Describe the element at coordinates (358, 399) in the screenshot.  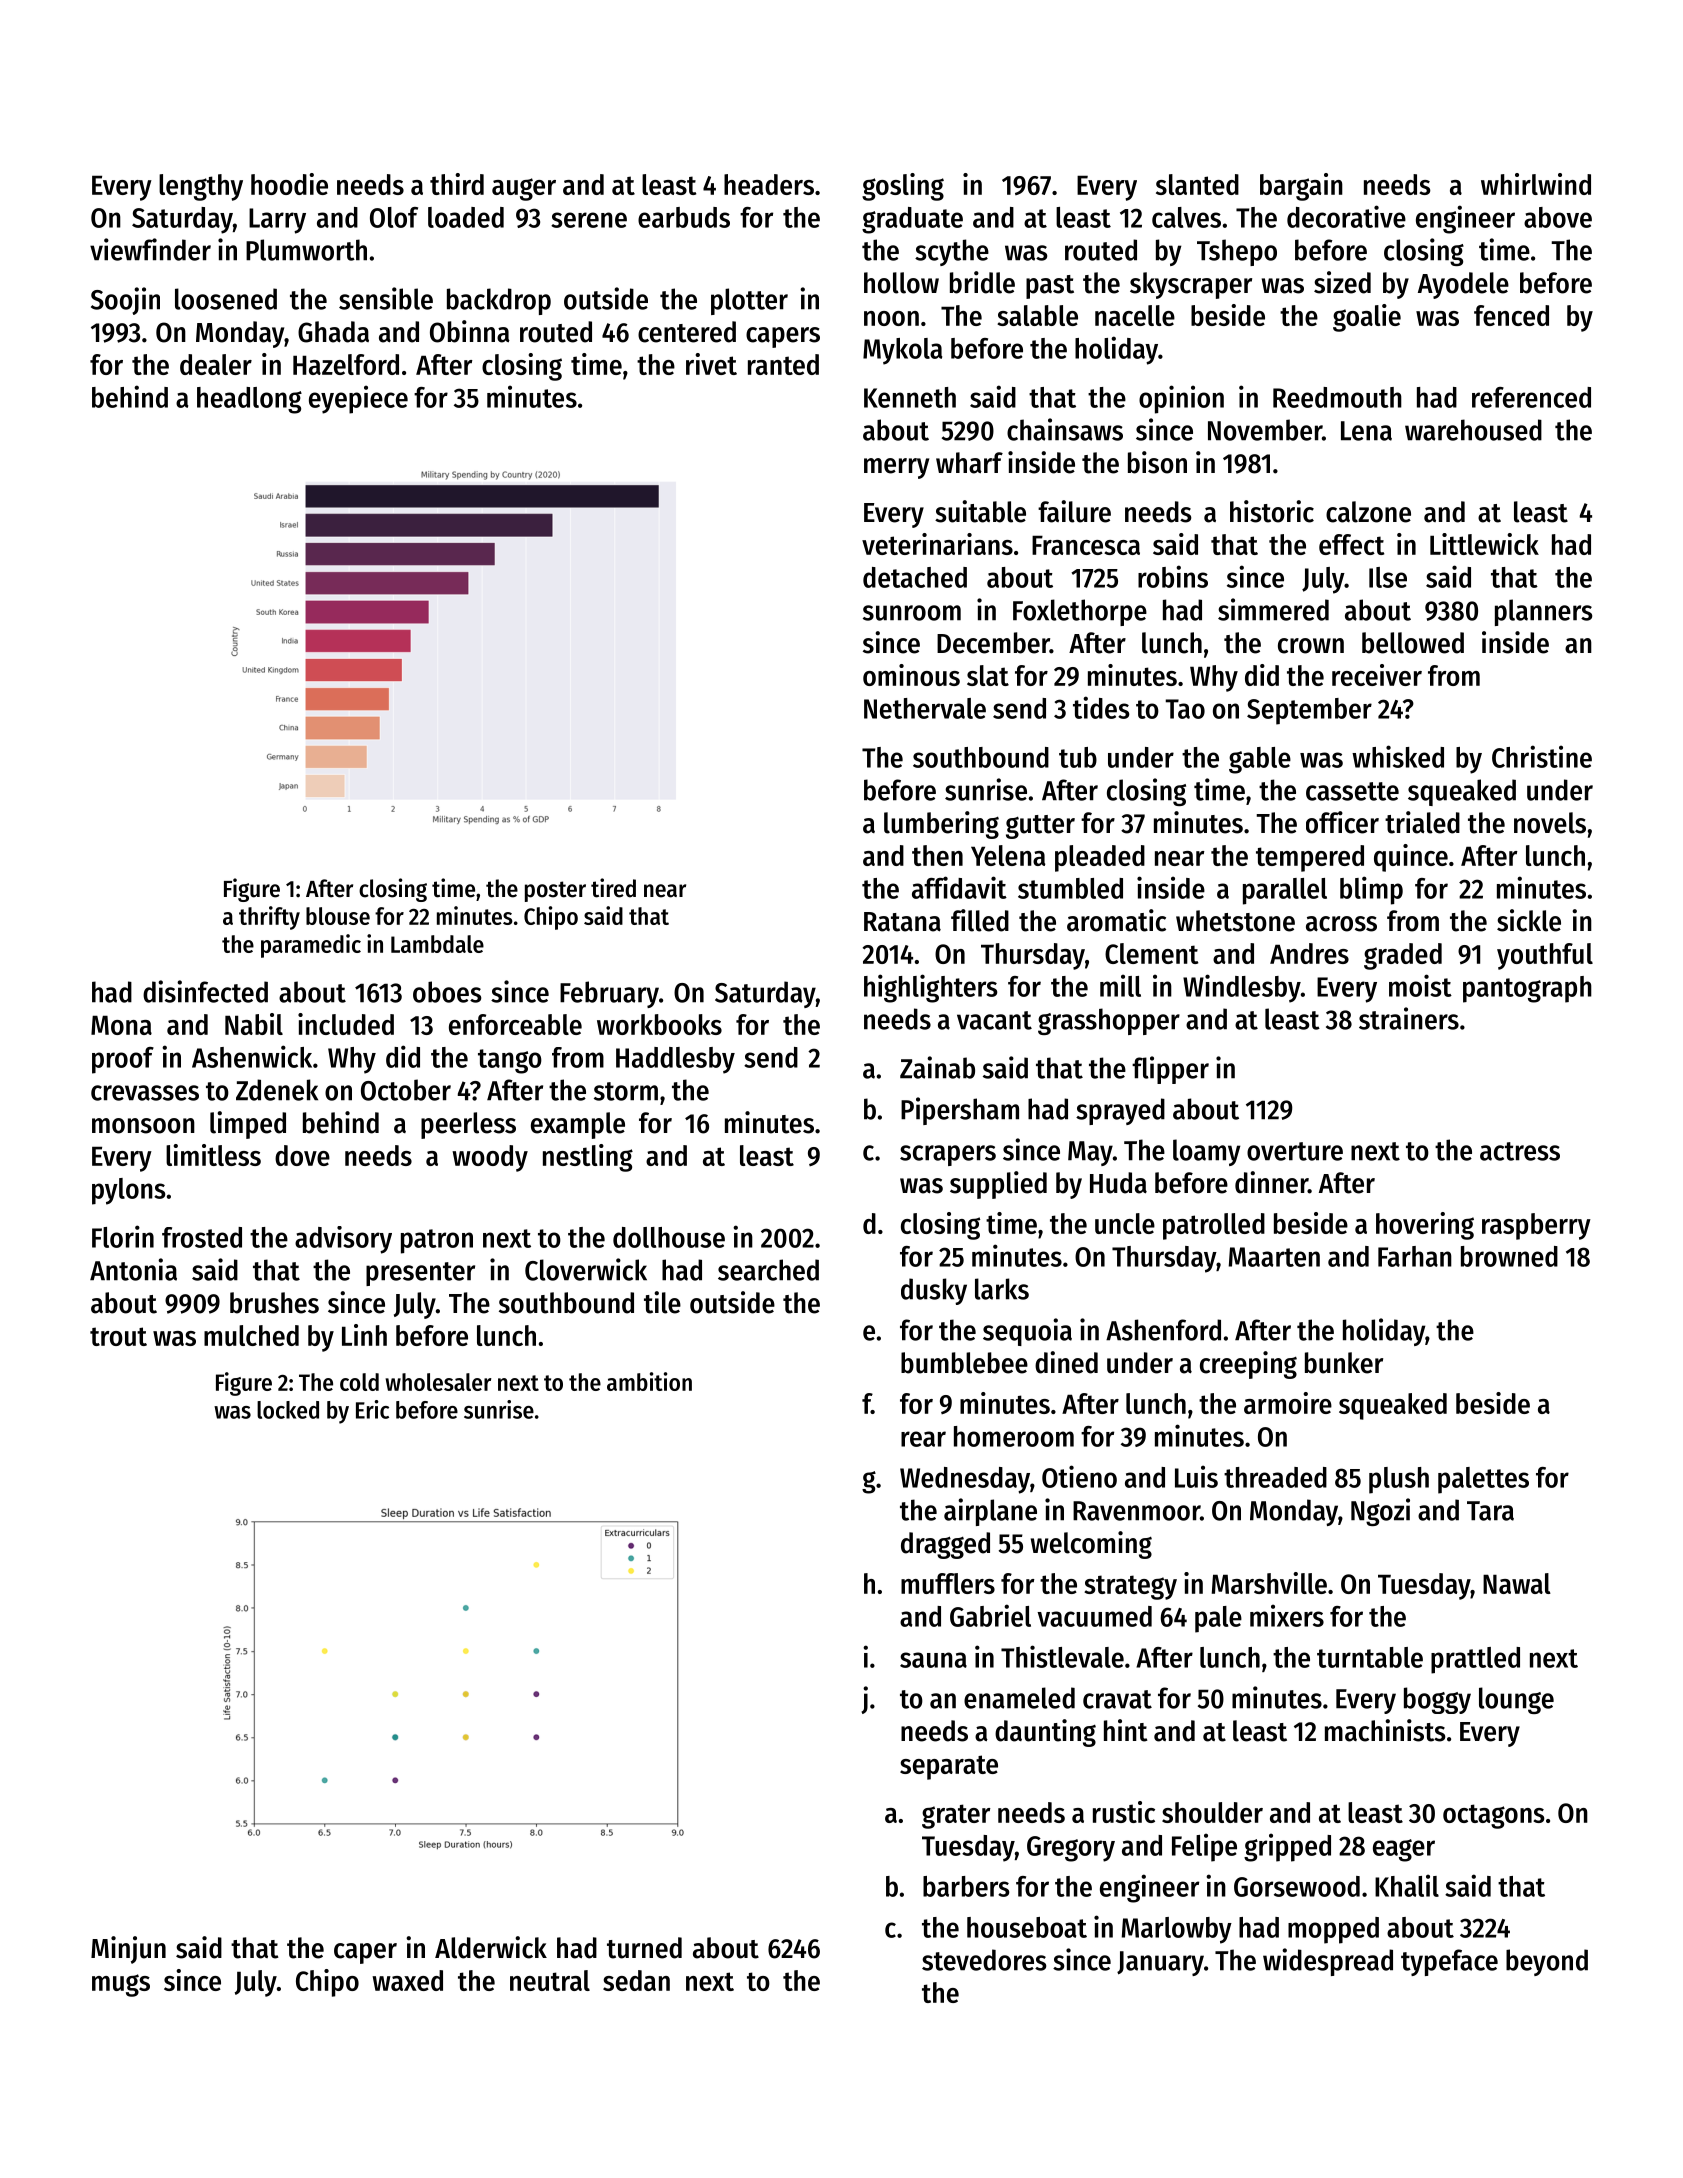
I see `eyepiece` at that location.
